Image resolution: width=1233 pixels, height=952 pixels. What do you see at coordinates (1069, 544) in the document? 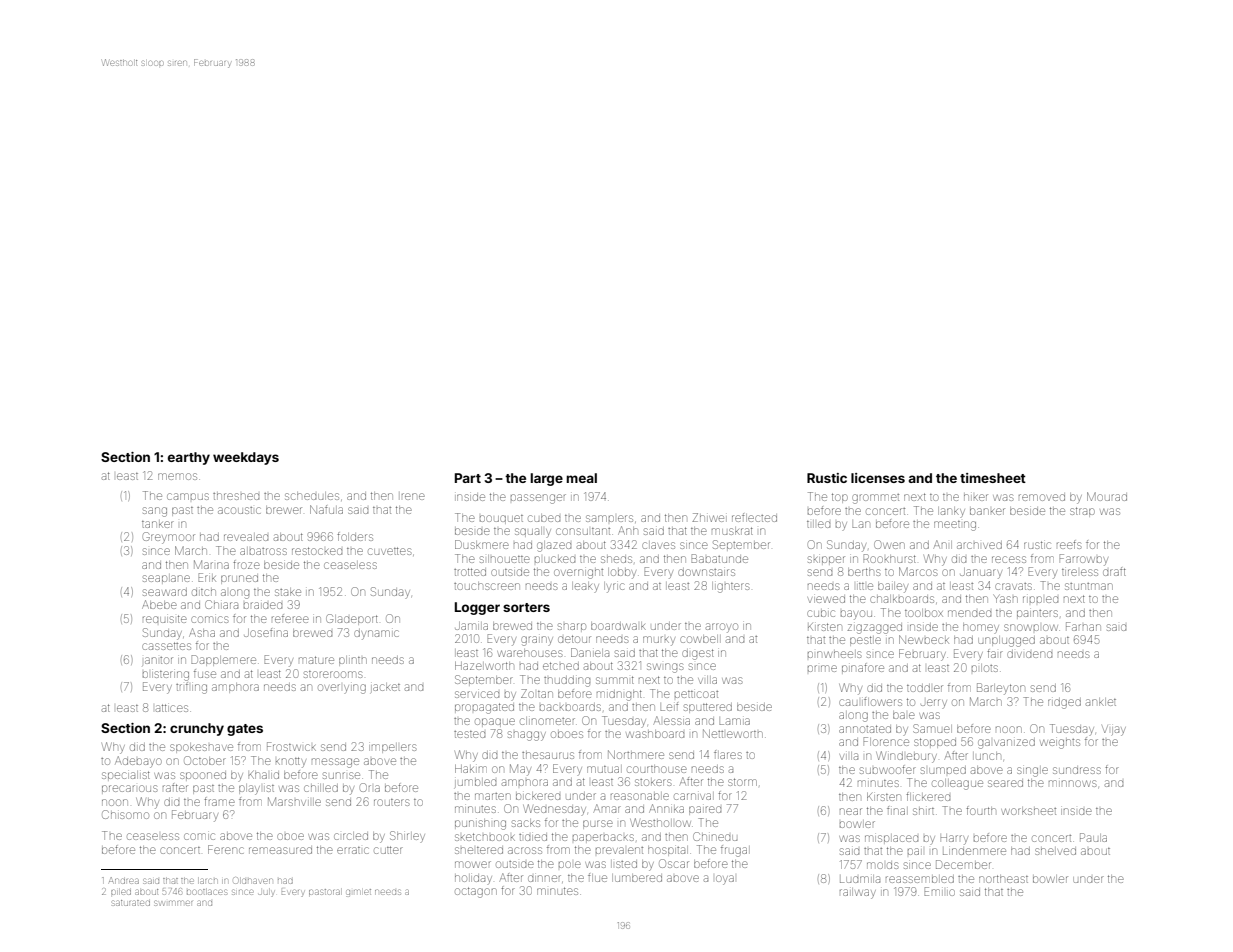
I see `reefs` at bounding box center [1069, 544].
